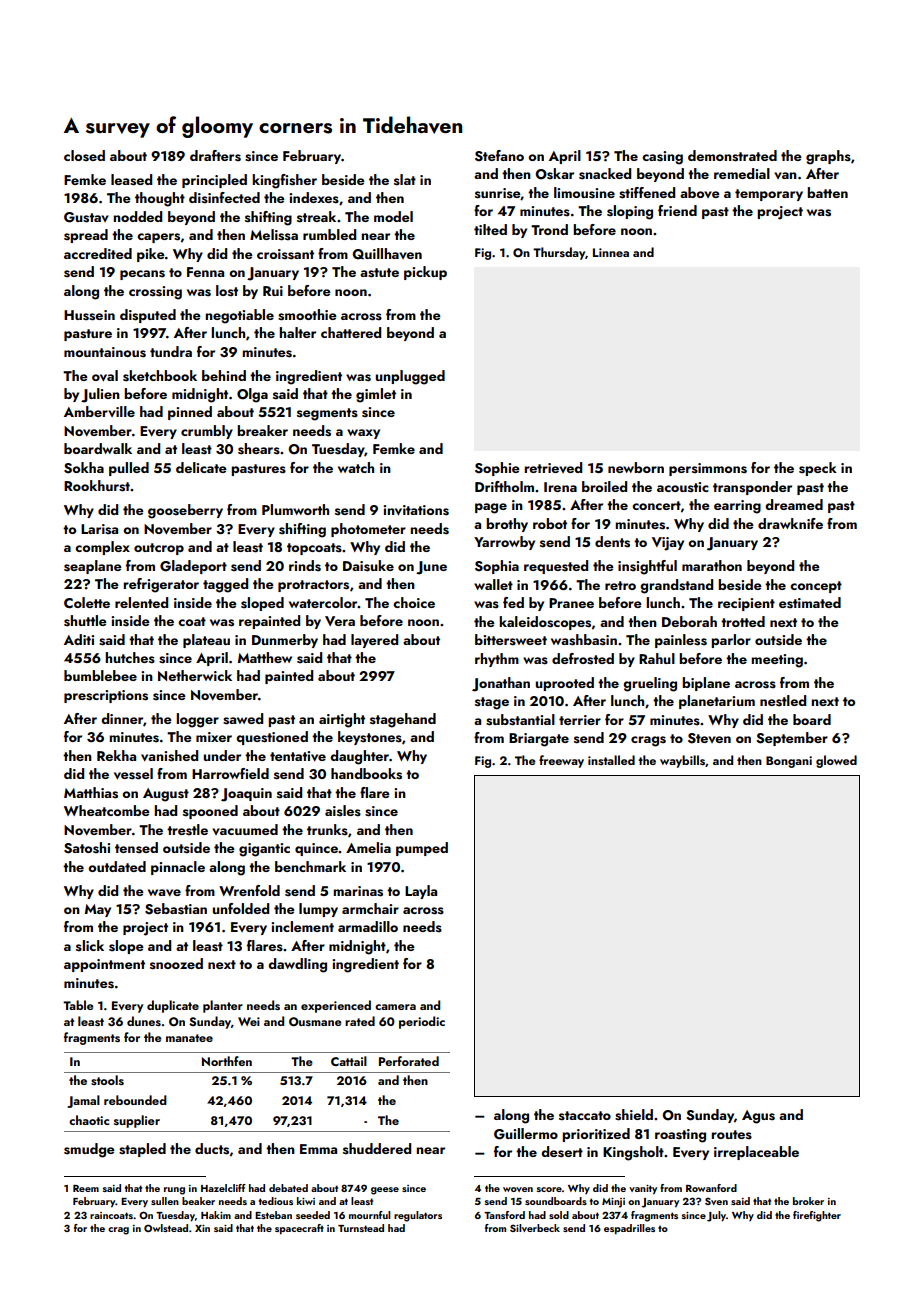 This screenshot has width=924, height=1308. Describe the element at coordinates (307, 315) in the screenshot. I see `smoothie` at that location.
